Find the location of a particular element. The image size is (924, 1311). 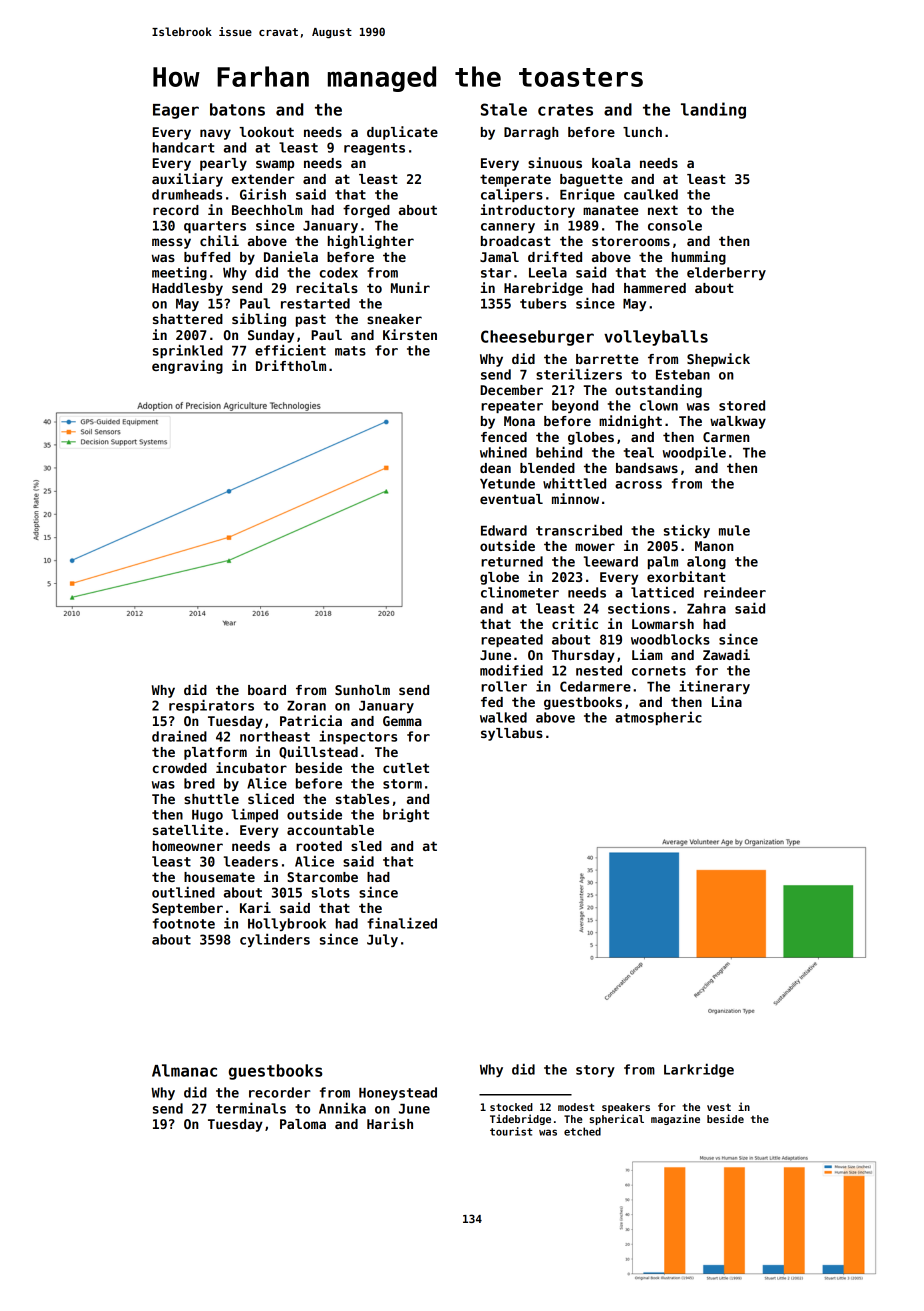

landing is located at coordinates (713, 110).
